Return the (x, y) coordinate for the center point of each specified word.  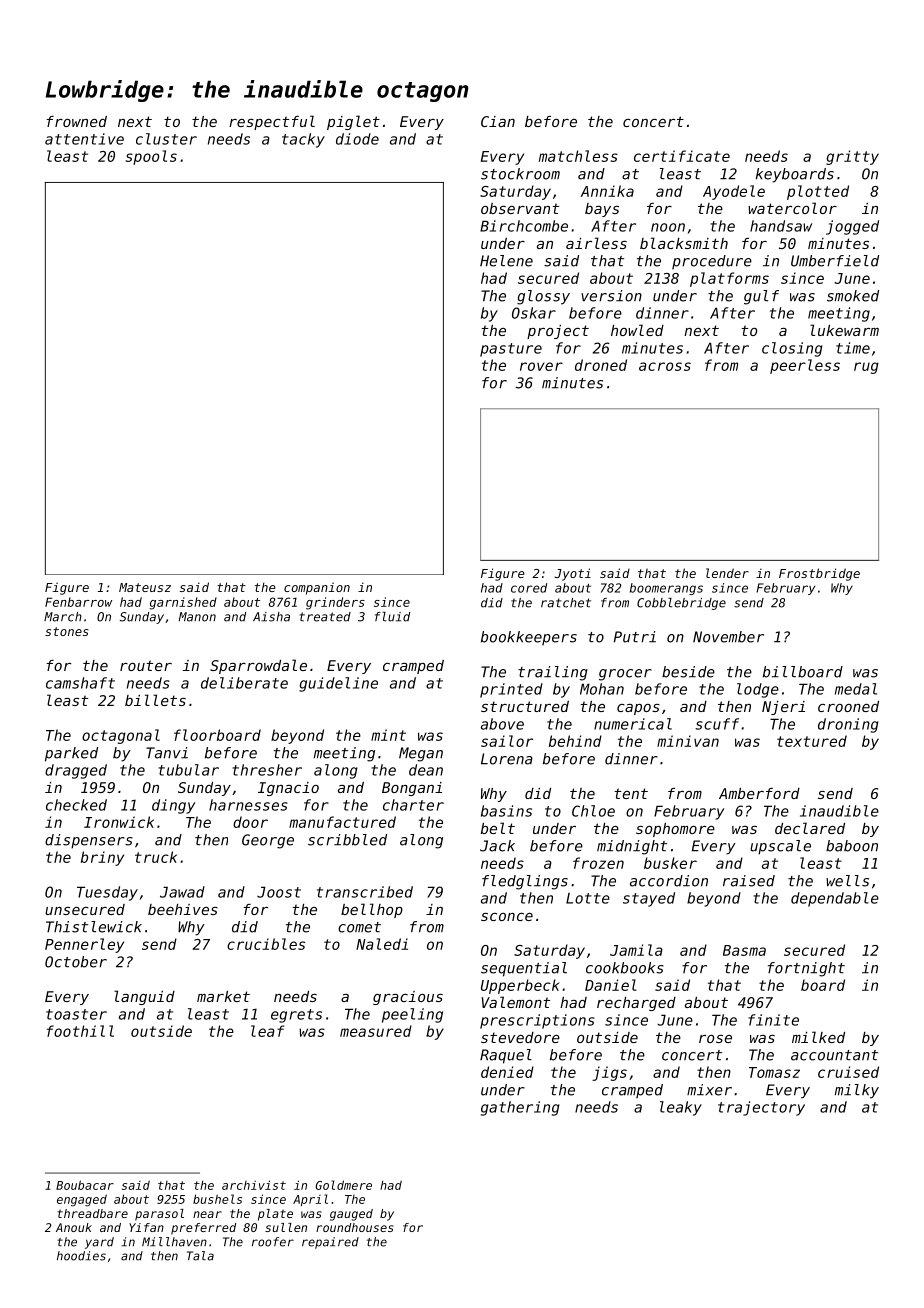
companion (317, 588)
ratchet (566, 603)
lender (727, 573)
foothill (80, 1031)
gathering (520, 1108)
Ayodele (734, 192)
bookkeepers (529, 638)
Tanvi (167, 753)
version (611, 296)
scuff (717, 724)
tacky (303, 140)
